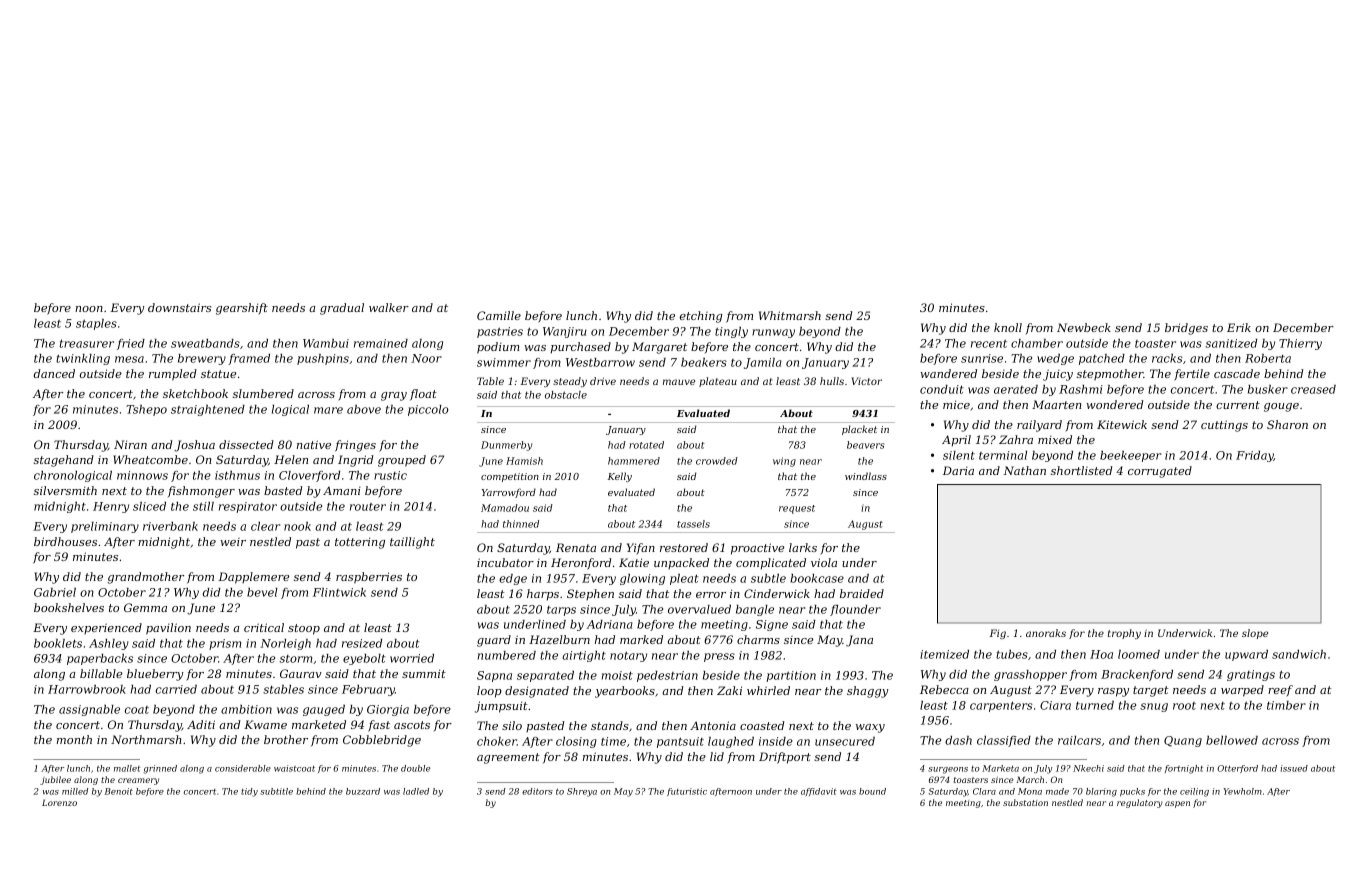 Image resolution: width=1372 pixels, height=887 pixels. What do you see at coordinates (150, 459) in the document?
I see `Wheatcombe` at bounding box center [150, 459].
